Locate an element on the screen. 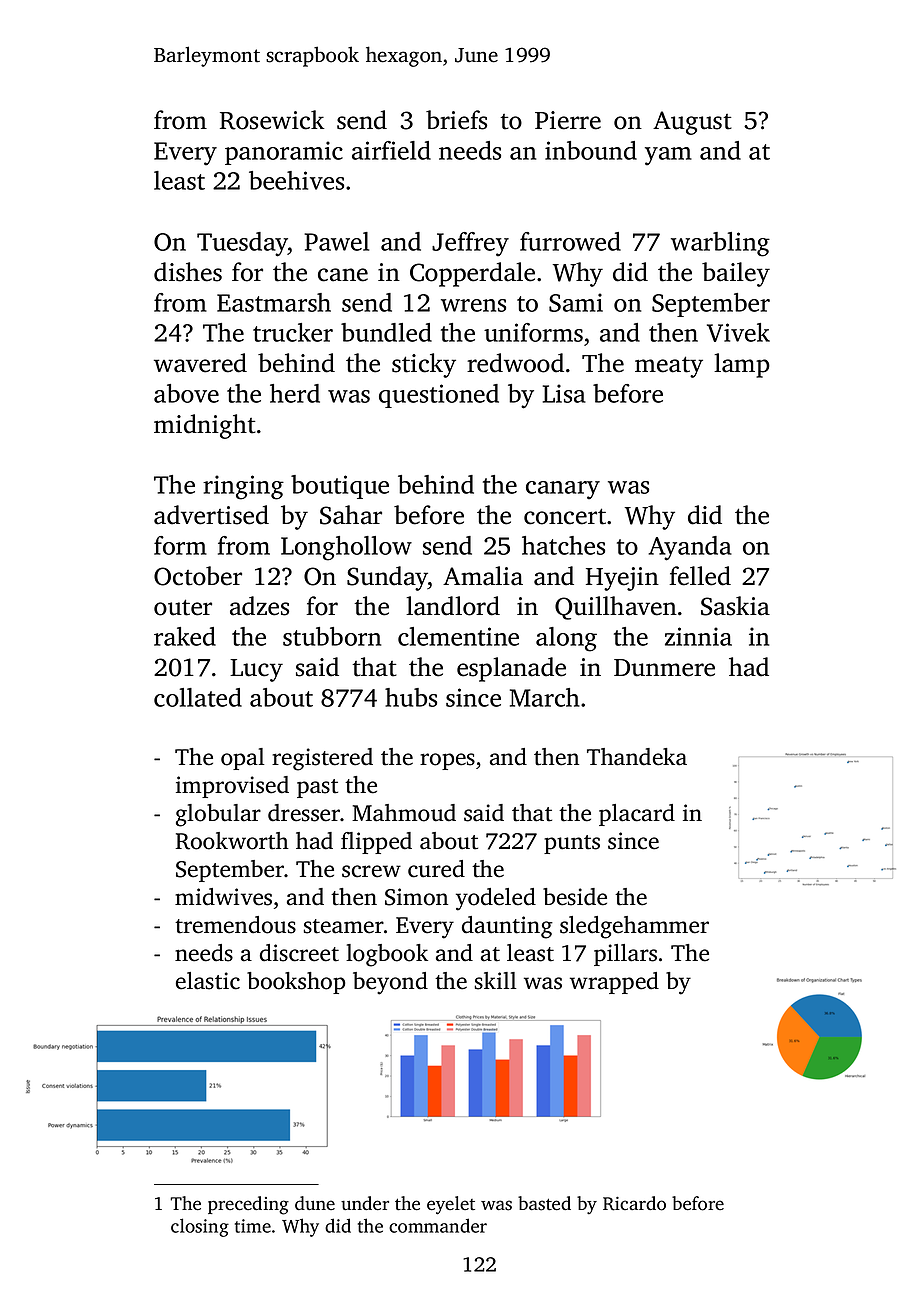 The width and height of the screenshot is (924, 1311). logbook is located at coordinates (387, 955).
